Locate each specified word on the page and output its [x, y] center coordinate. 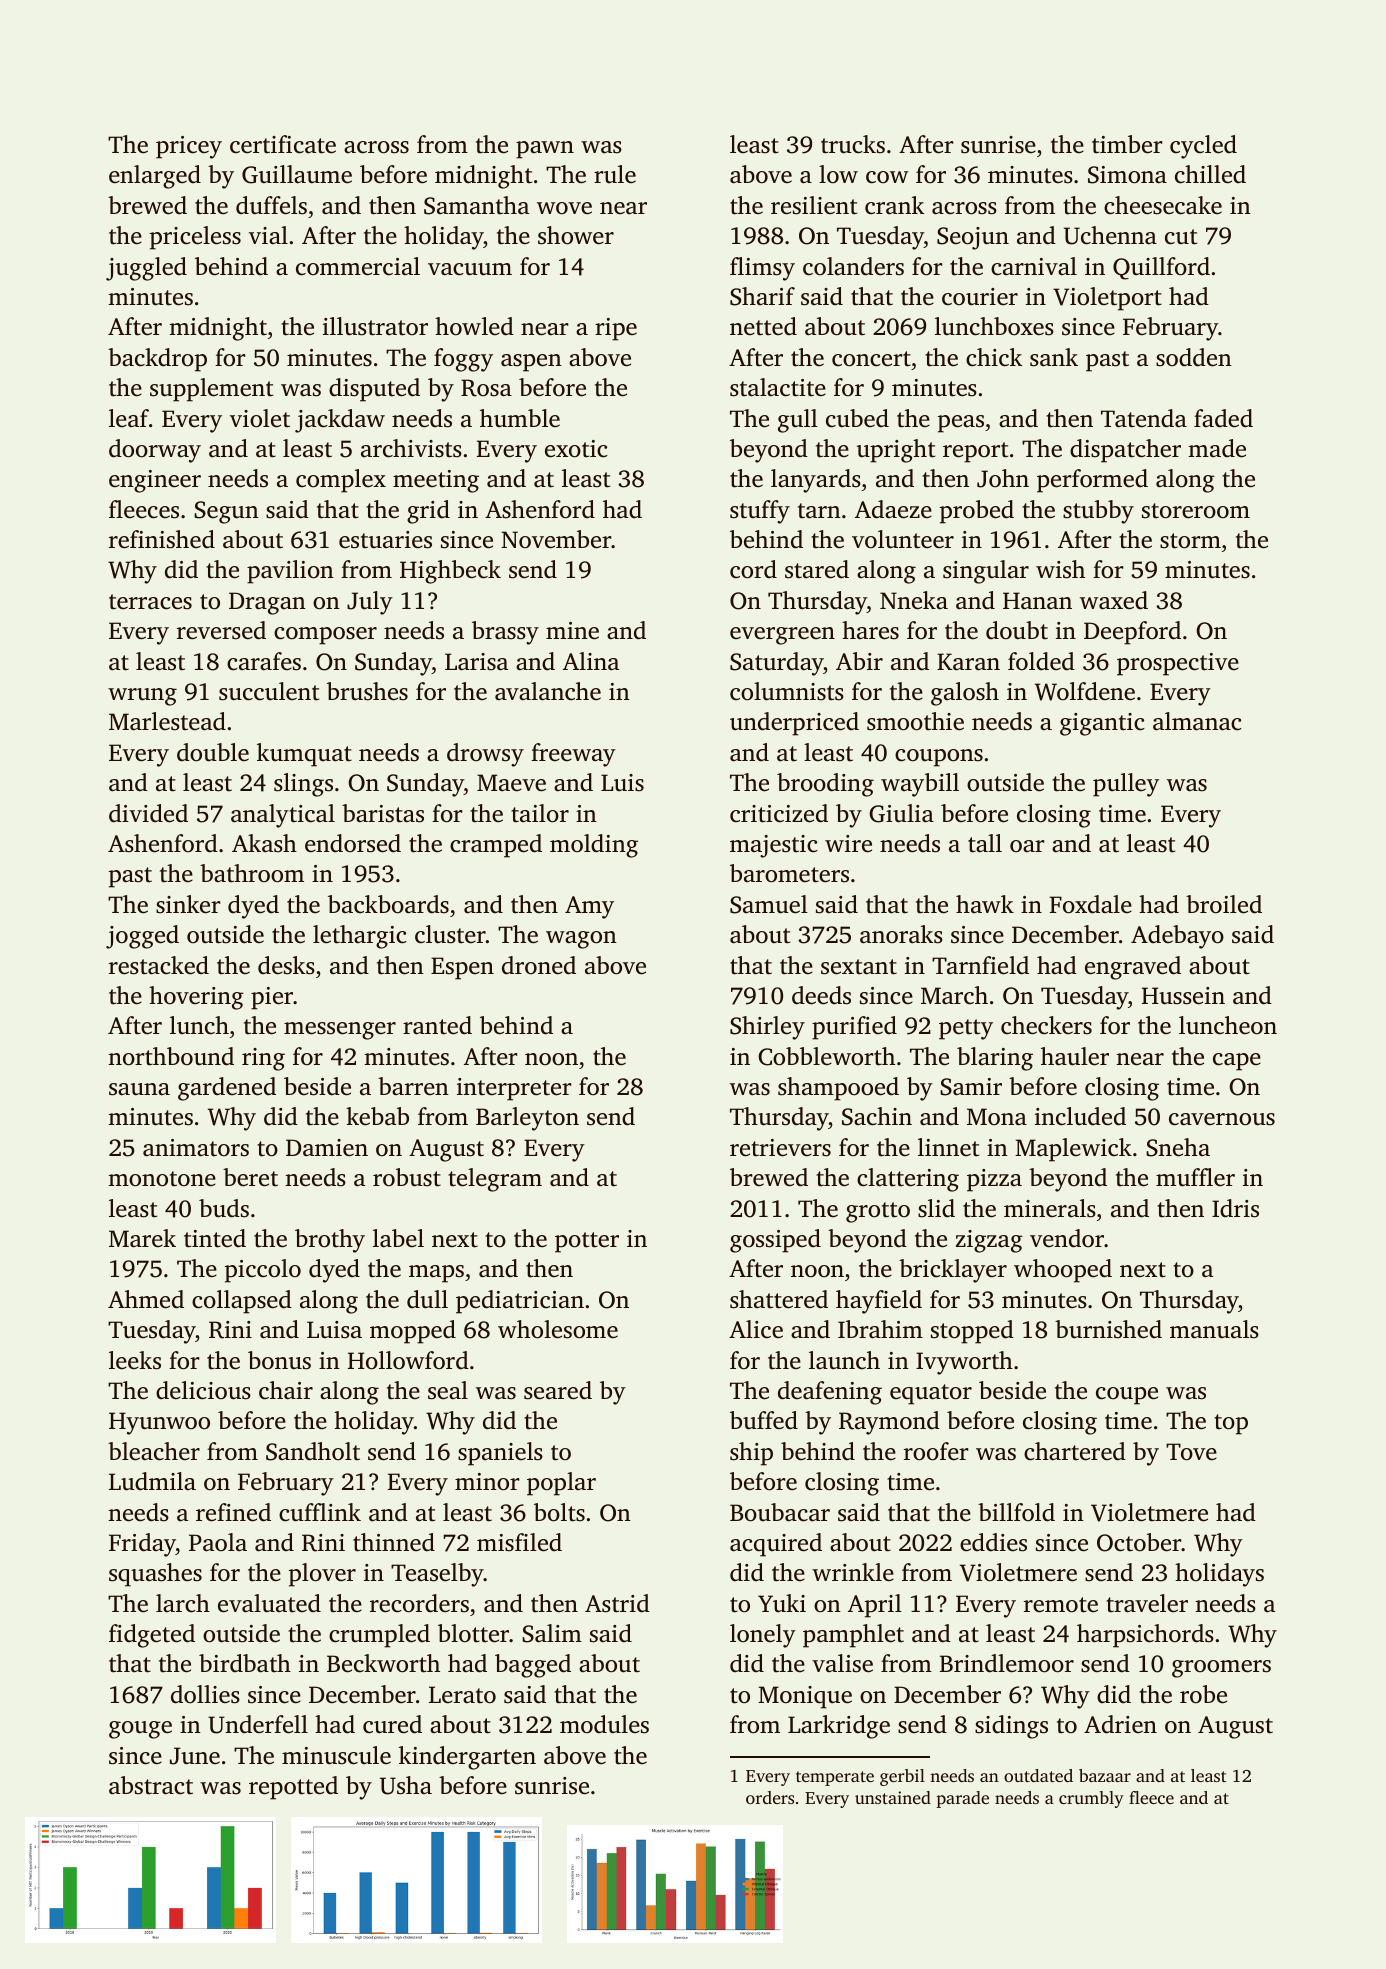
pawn [545, 150]
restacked [159, 965]
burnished [1108, 1329]
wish [1060, 569]
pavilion [290, 572]
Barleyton [527, 1119]
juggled [146, 269]
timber [1127, 144]
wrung [142, 697]
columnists [787, 691]
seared [558, 1390]
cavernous [1222, 1119]
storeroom [1196, 511]
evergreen [782, 636]
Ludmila [152, 1481]
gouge [140, 1730]
